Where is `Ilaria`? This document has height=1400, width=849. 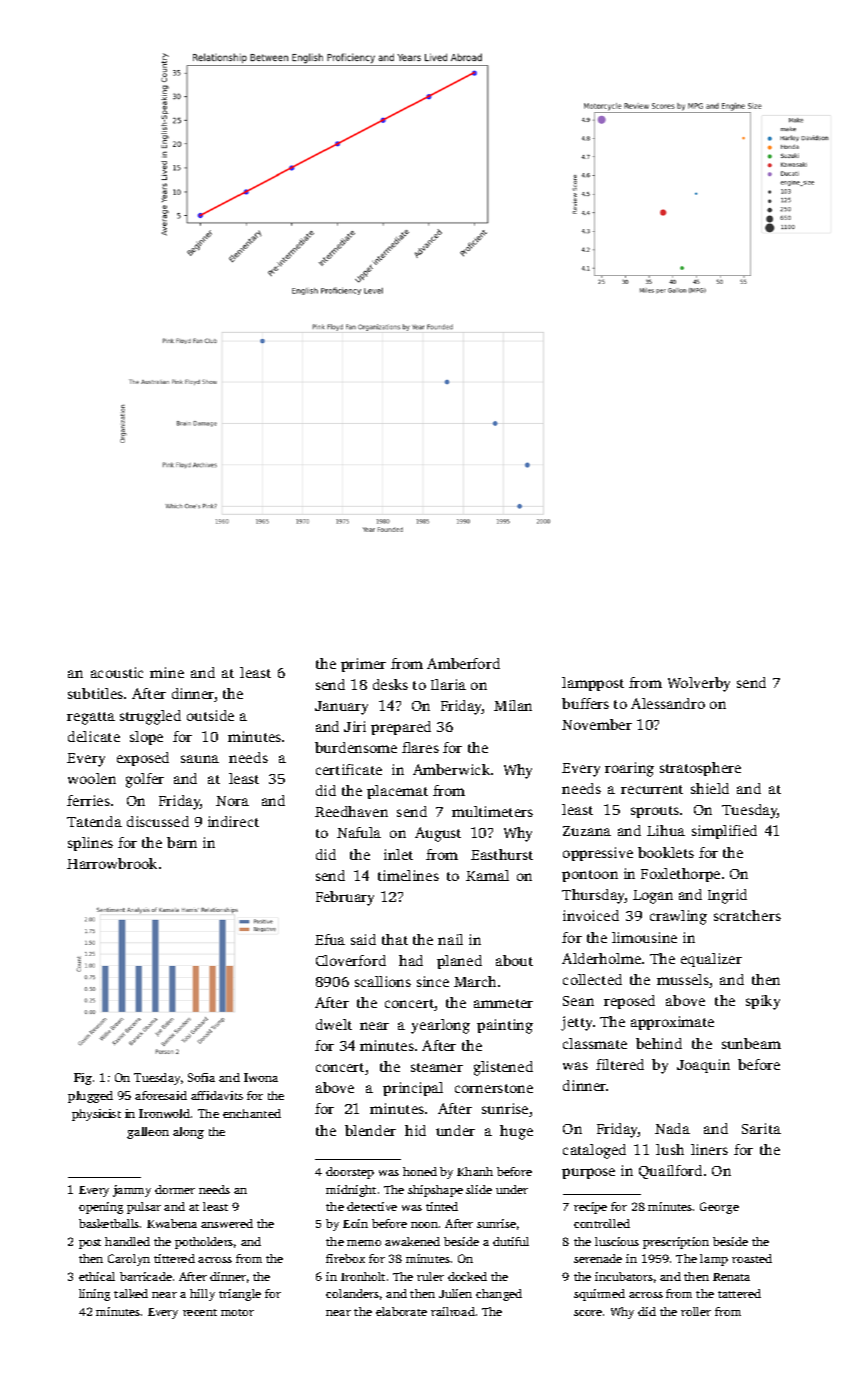
Ilaria is located at coordinates (448, 684).
